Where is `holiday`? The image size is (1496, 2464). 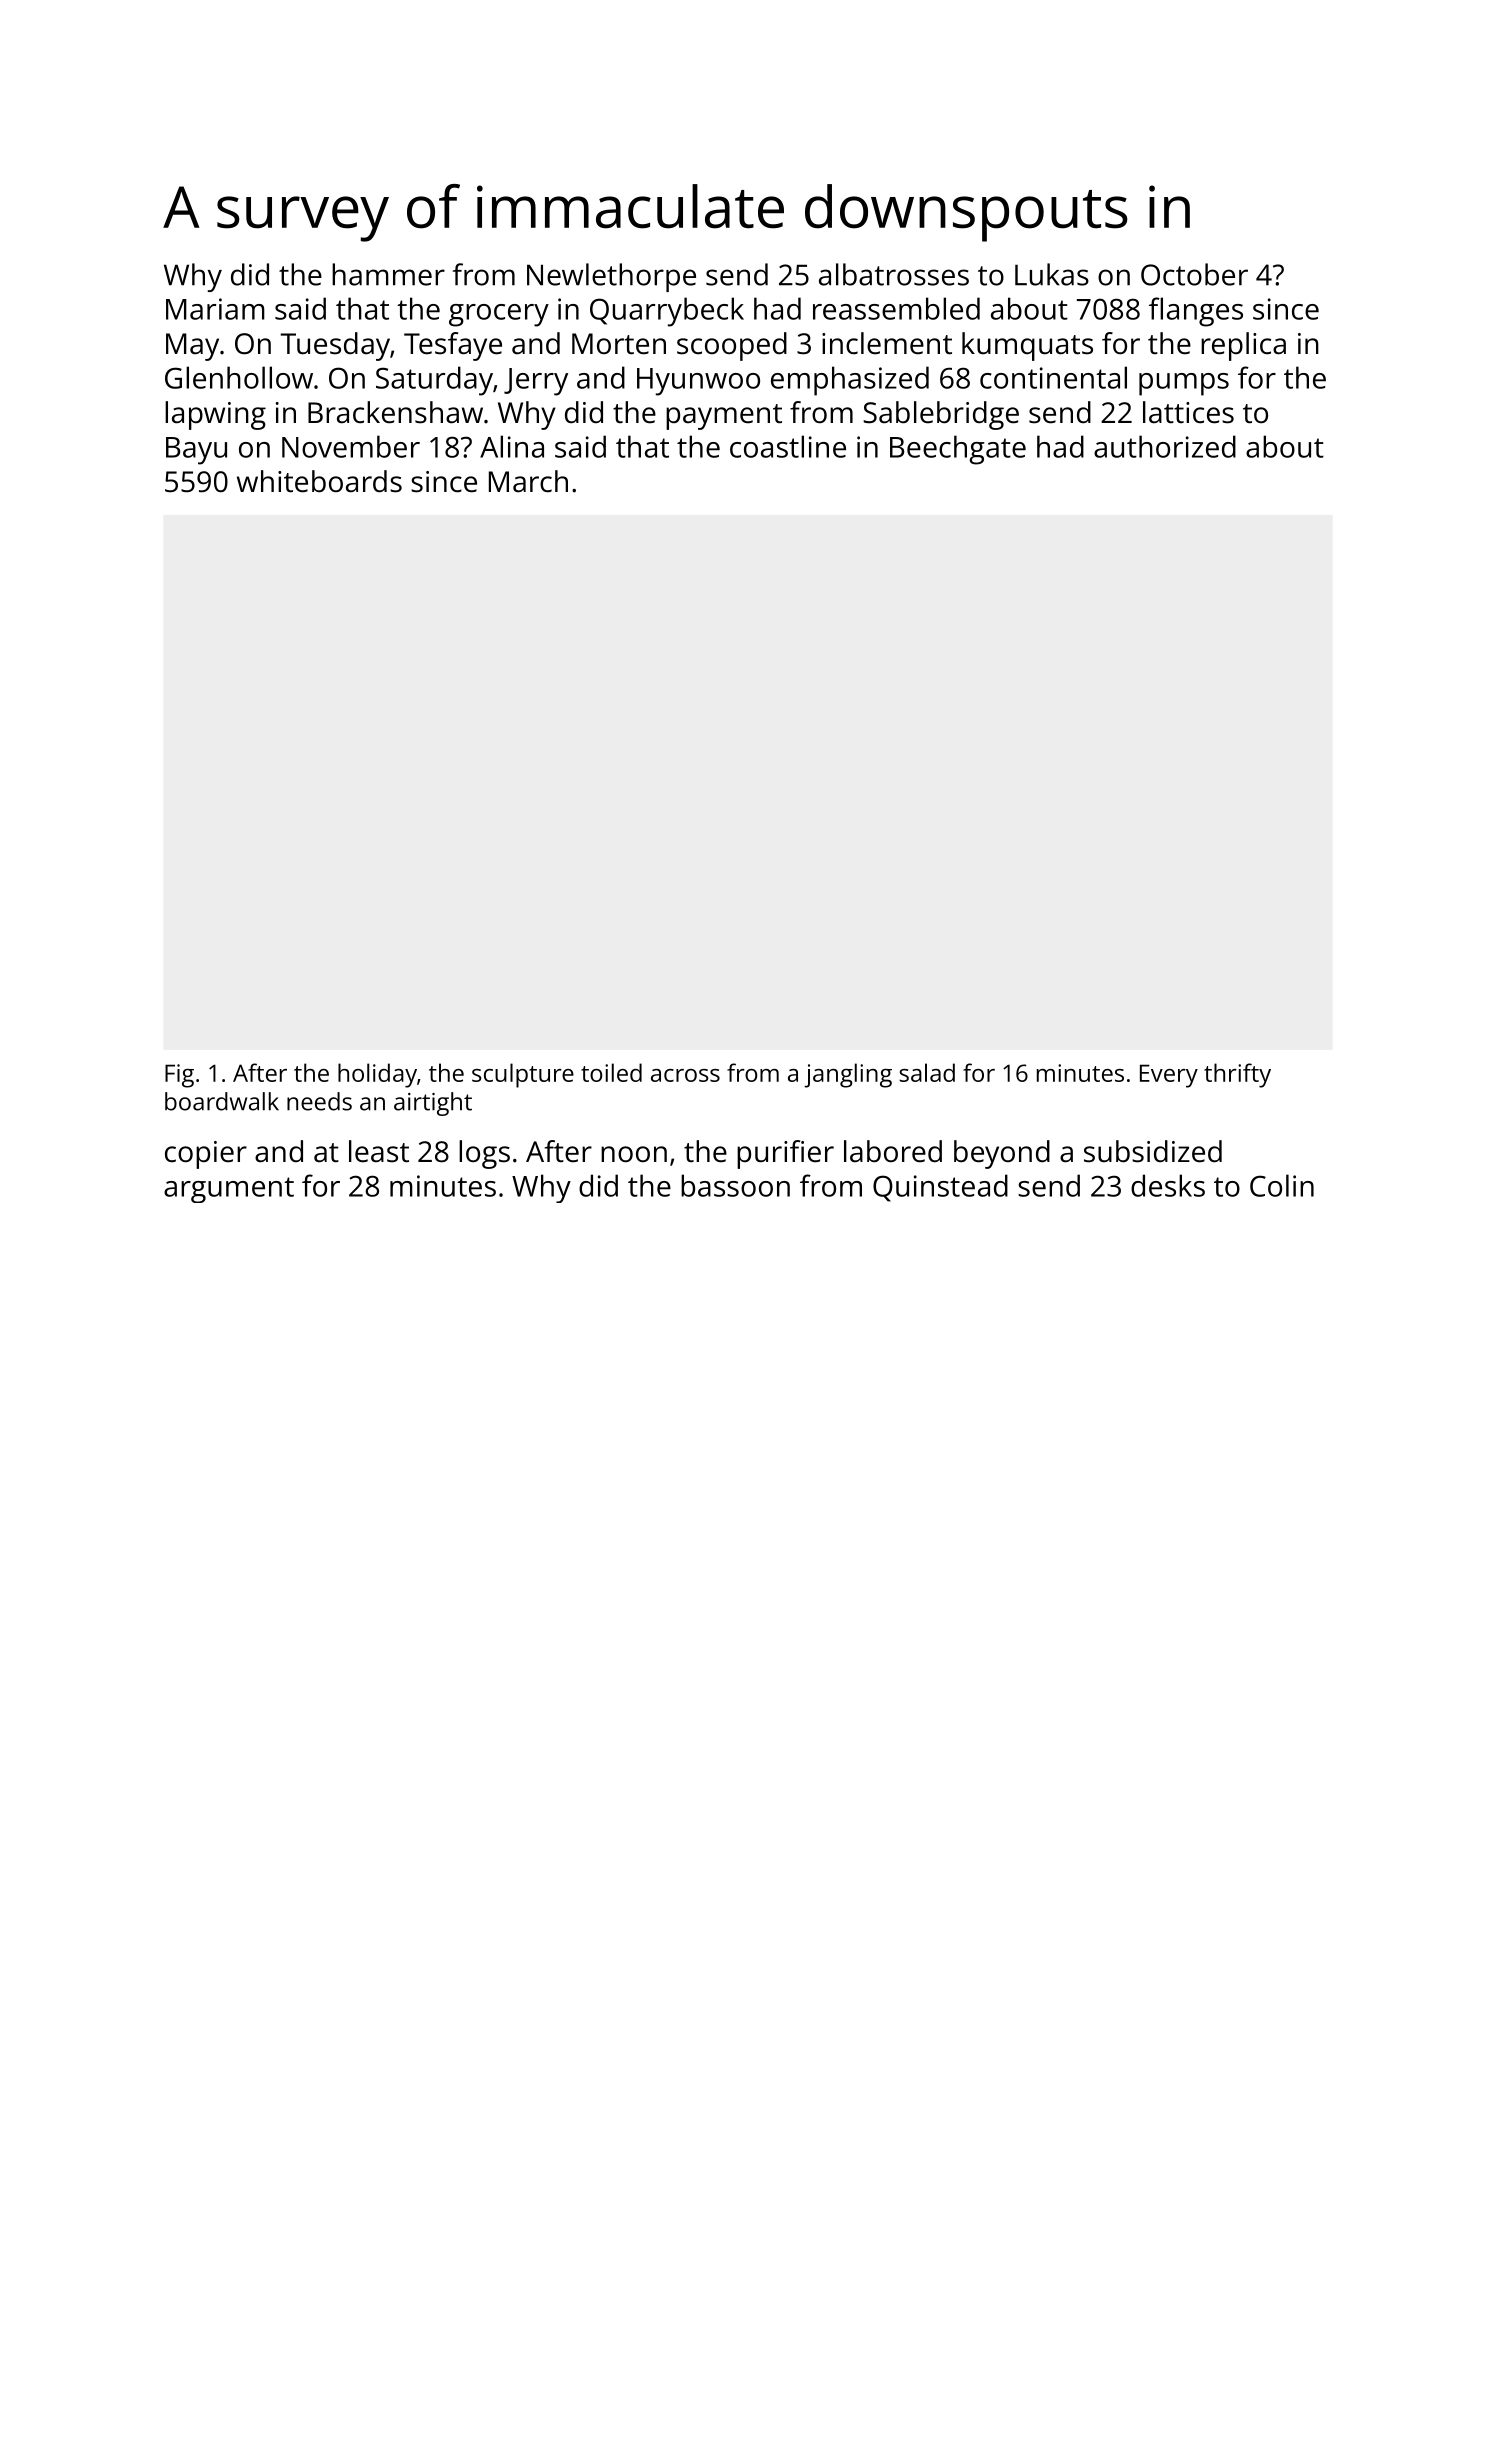 holiday is located at coordinates (377, 1075).
